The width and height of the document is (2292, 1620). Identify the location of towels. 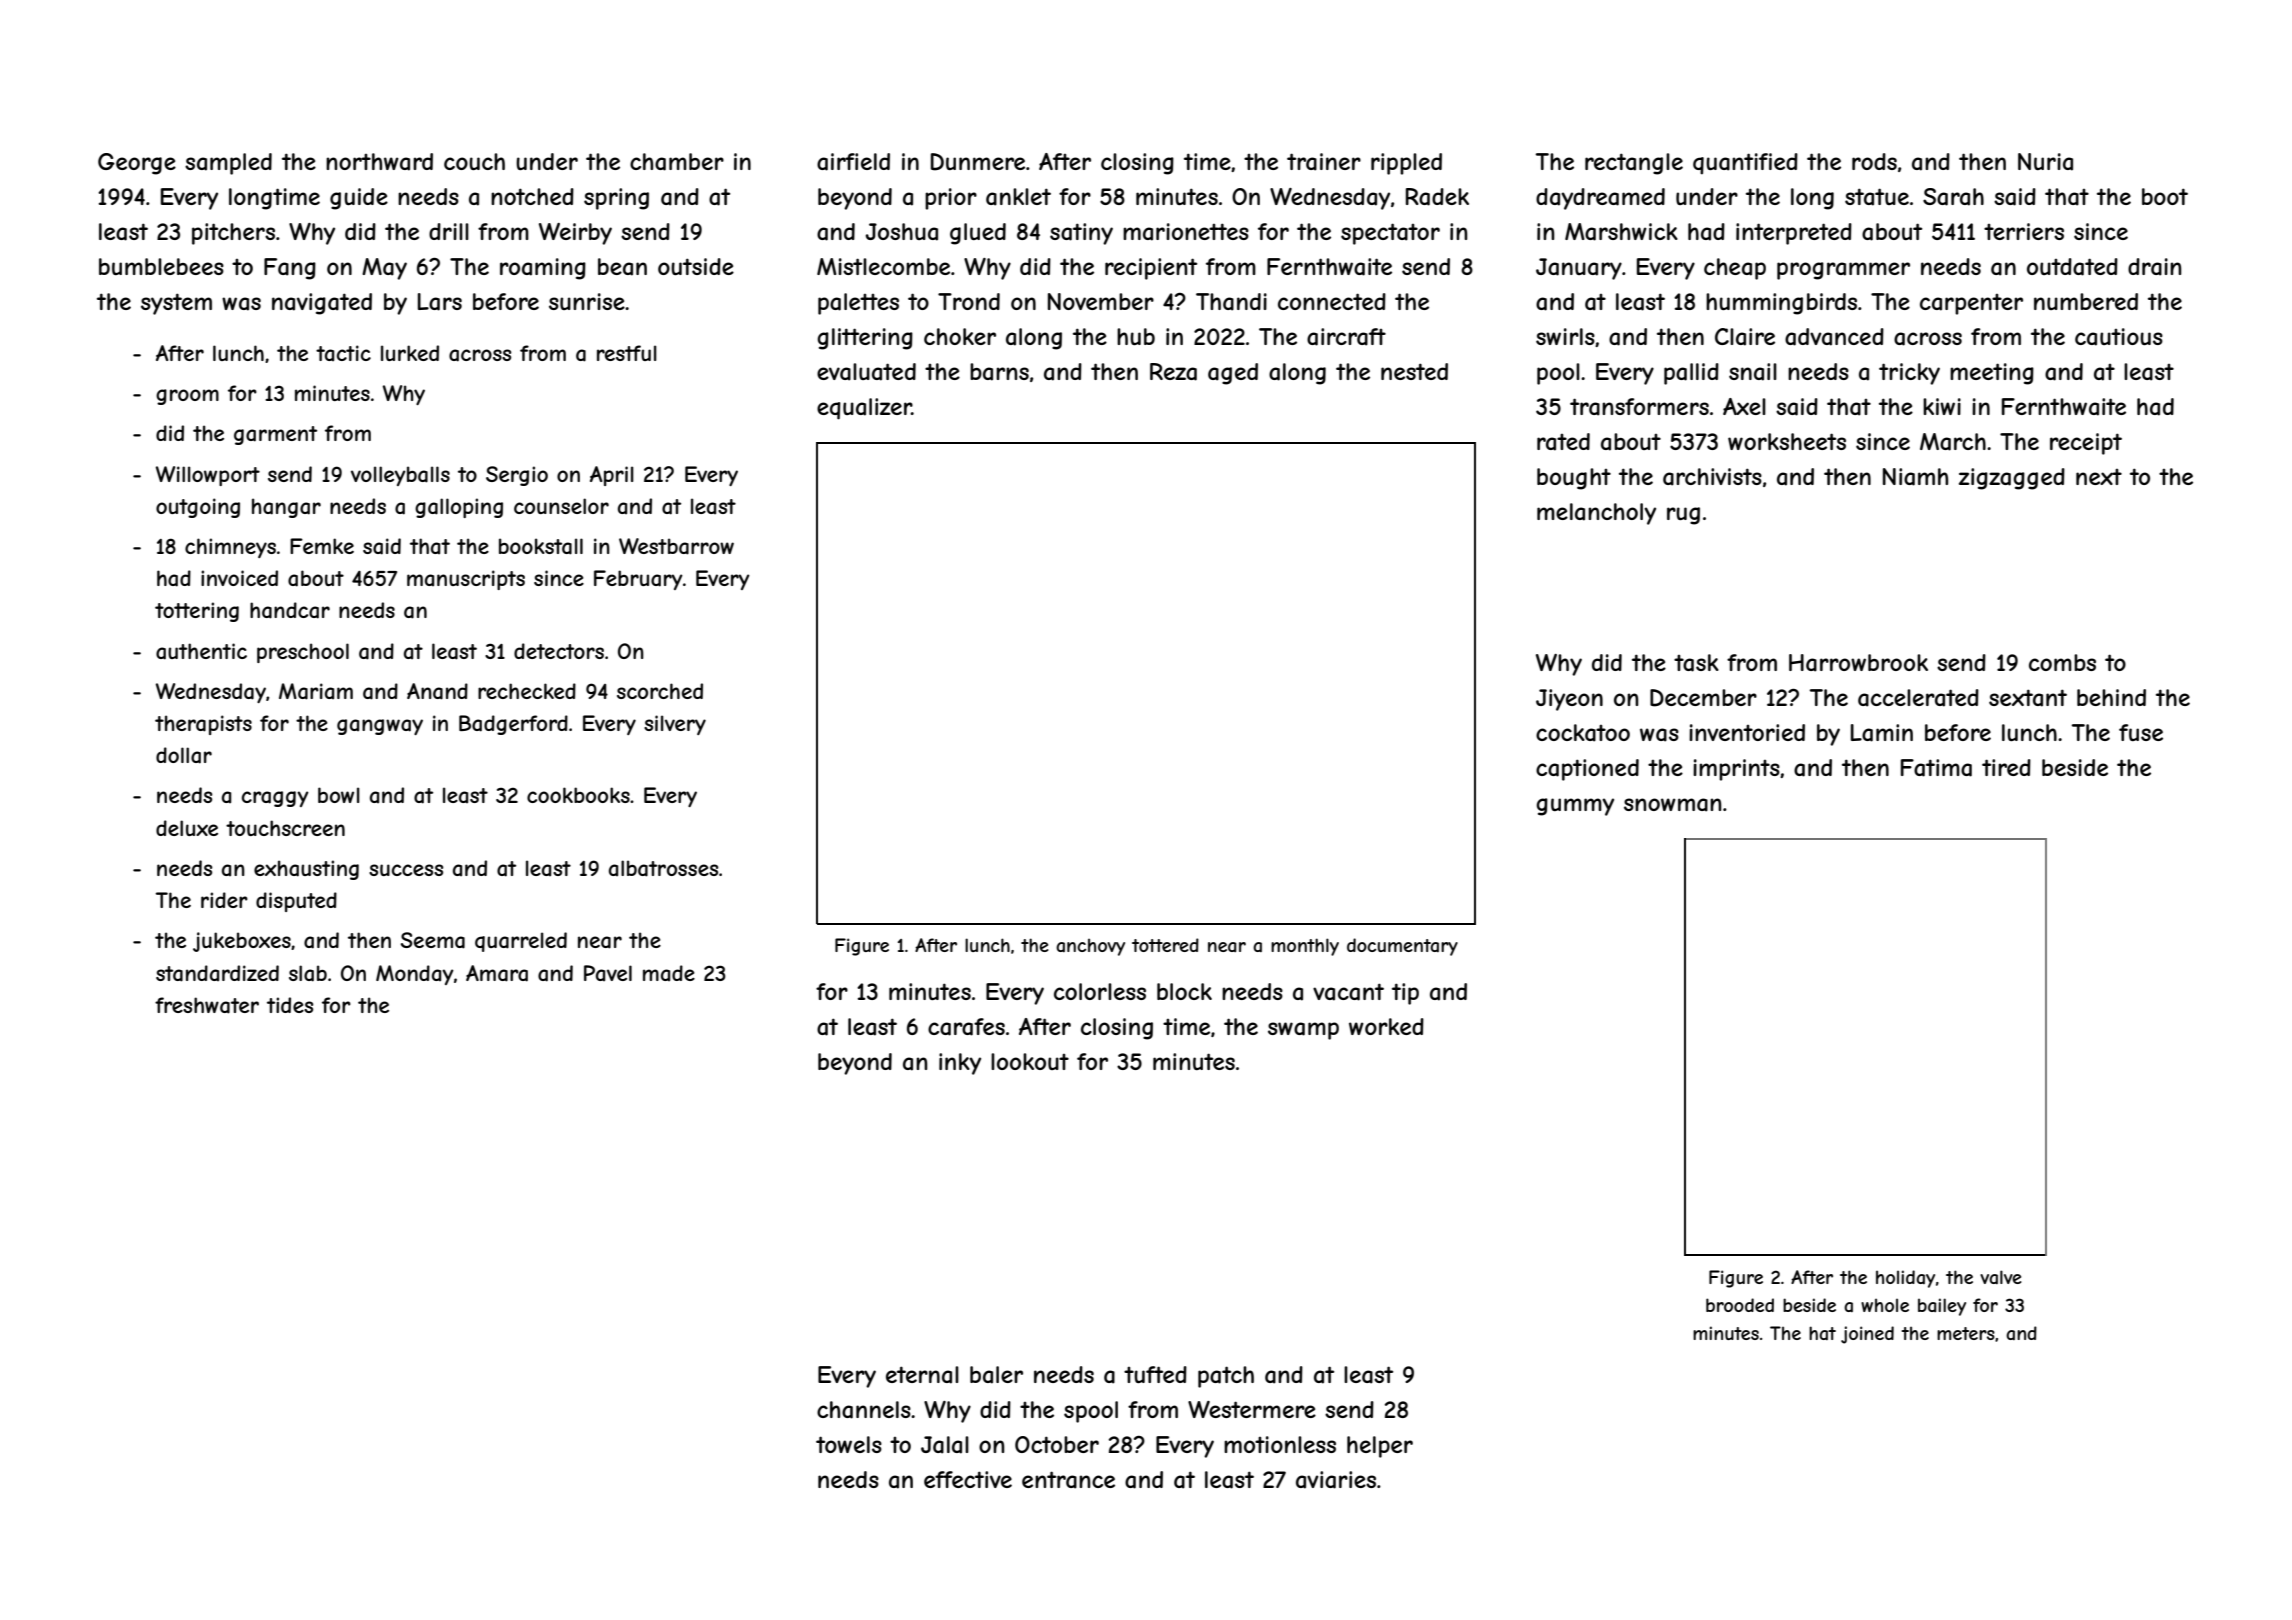
(849, 1444).
